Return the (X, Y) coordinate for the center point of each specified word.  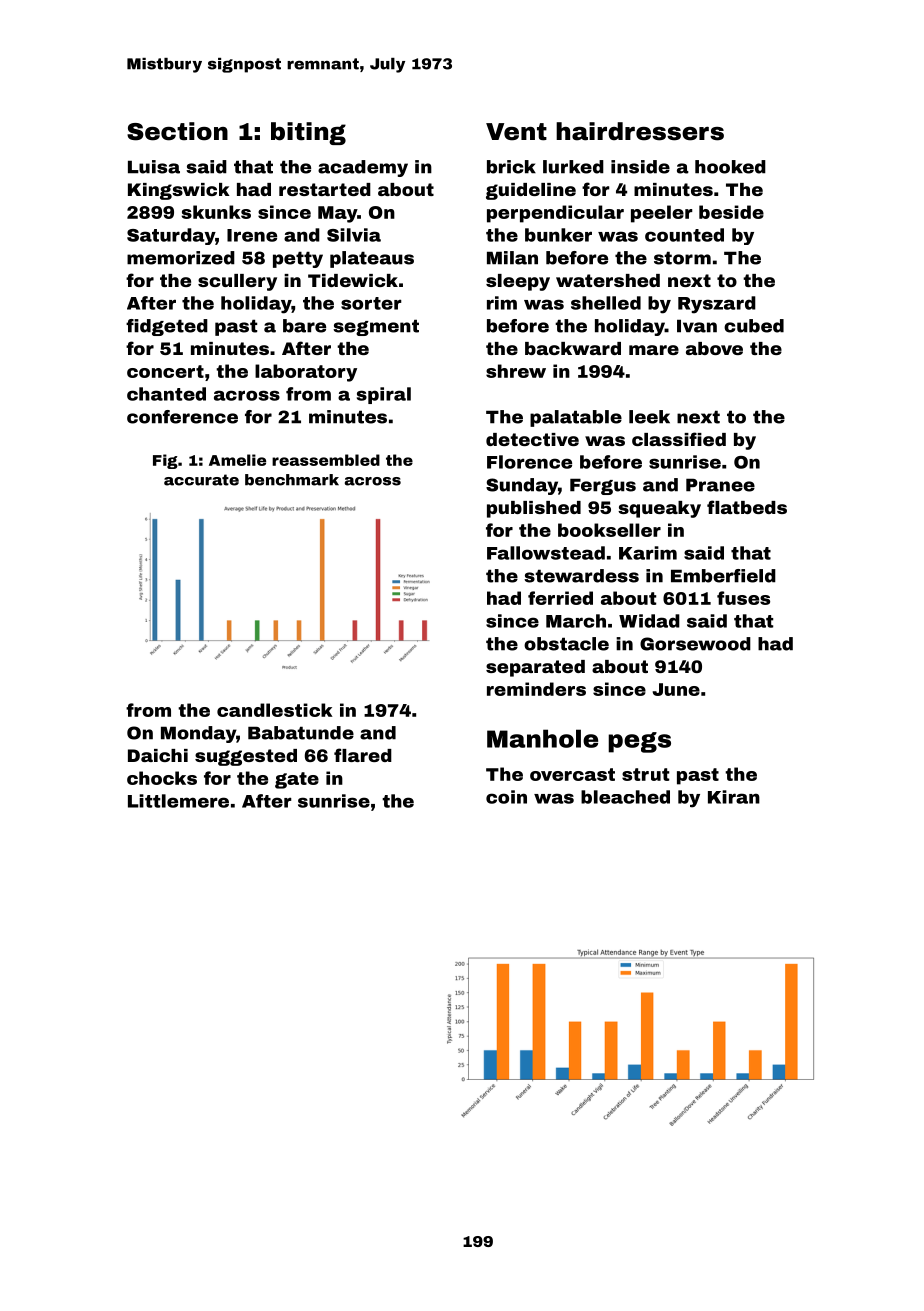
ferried (560, 598)
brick (511, 167)
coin (506, 797)
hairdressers (640, 131)
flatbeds (747, 507)
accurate (201, 480)
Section (177, 131)
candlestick (275, 710)
